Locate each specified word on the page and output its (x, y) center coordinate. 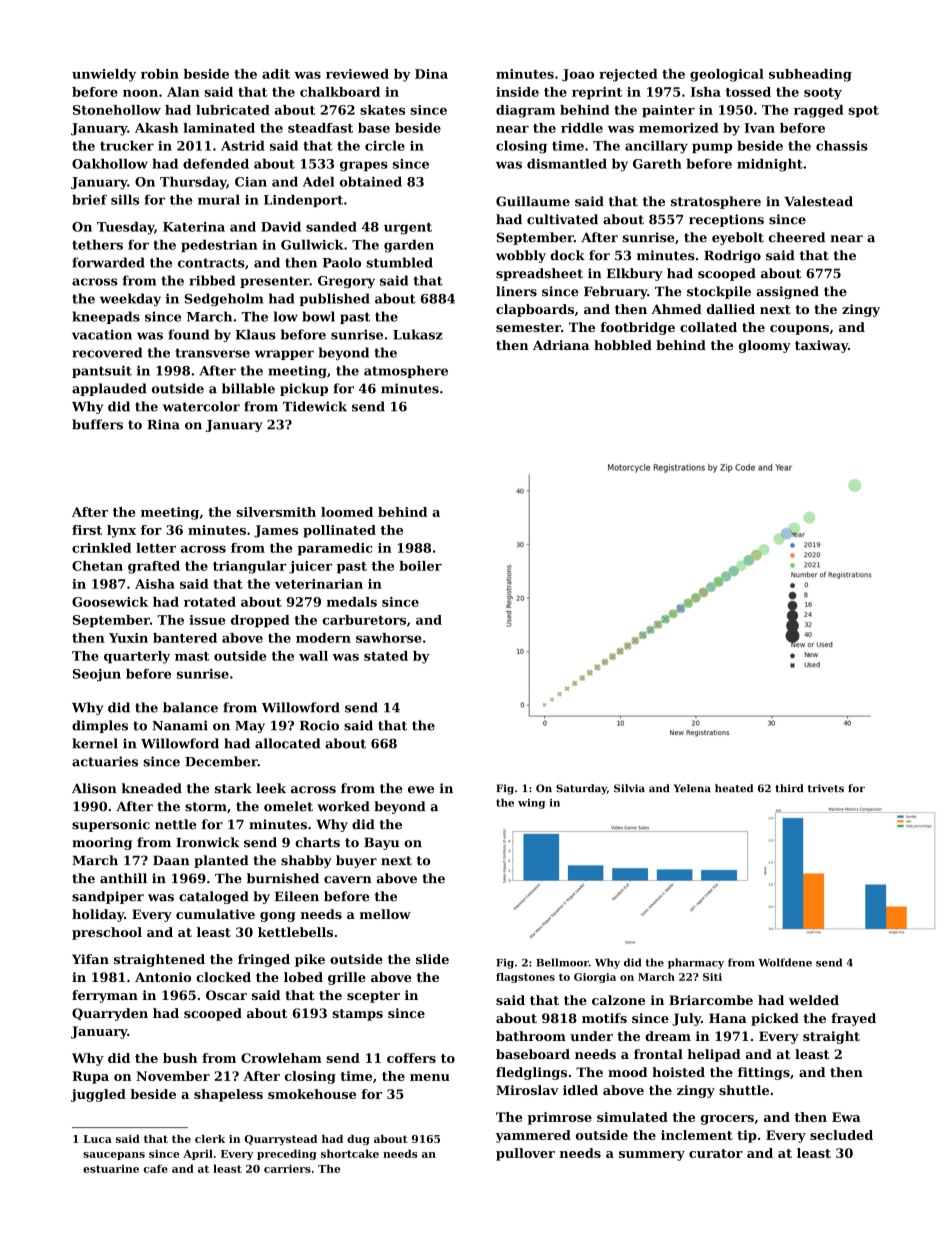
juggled (98, 1095)
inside (517, 92)
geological (727, 75)
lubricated (233, 110)
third (789, 788)
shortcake (350, 1153)
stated (386, 656)
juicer (310, 567)
